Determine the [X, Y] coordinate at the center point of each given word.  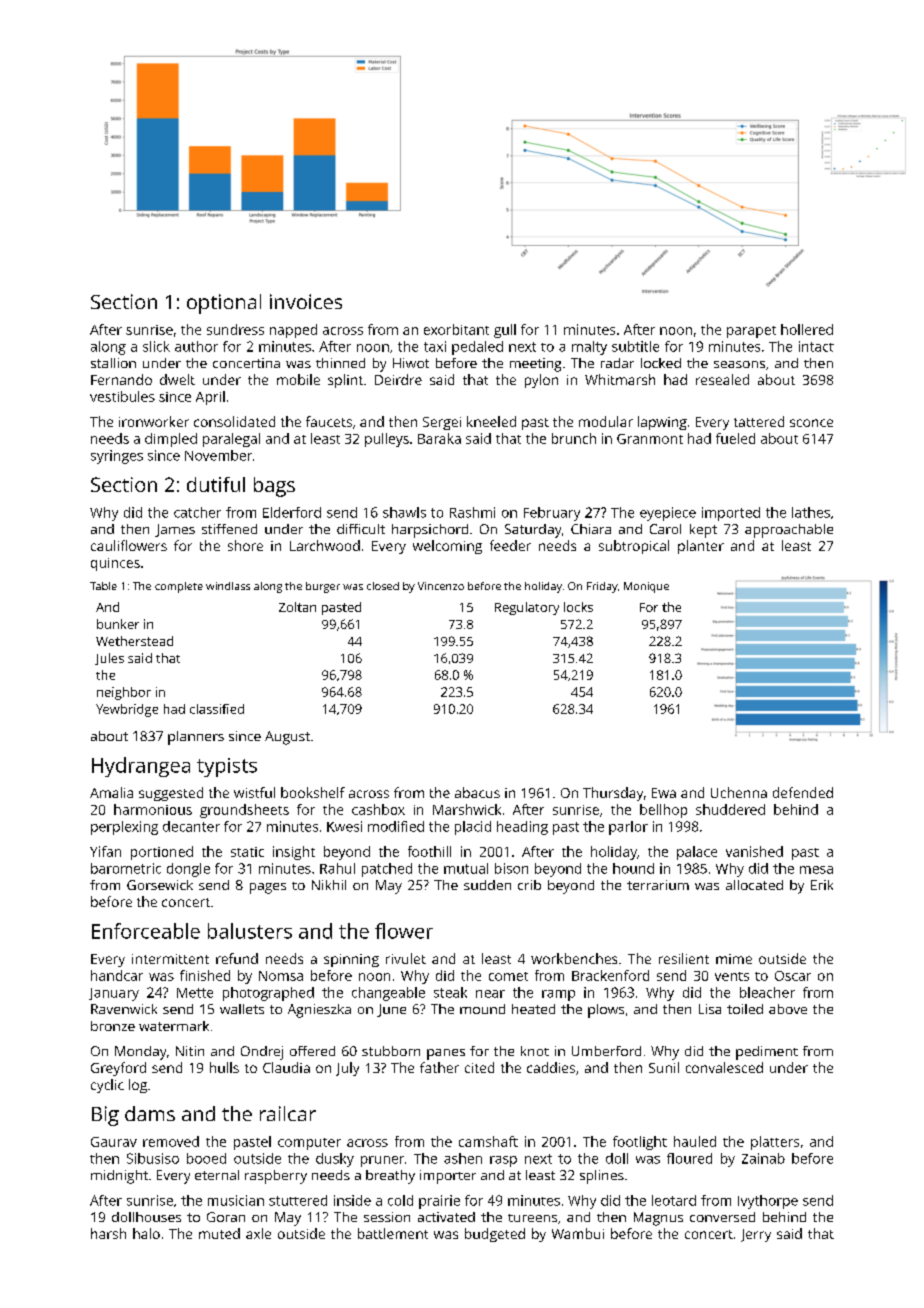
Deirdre [398, 379]
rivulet [406, 958]
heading [522, 828]
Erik [822, 885]
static [247, 852]
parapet [751, 332]
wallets [242, 1009]
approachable [789, 531]
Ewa [664, 793]
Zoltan [297, 607]
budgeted [495, 1235]
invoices [306, 301]
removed [171, 1141]
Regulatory [527, 608]
